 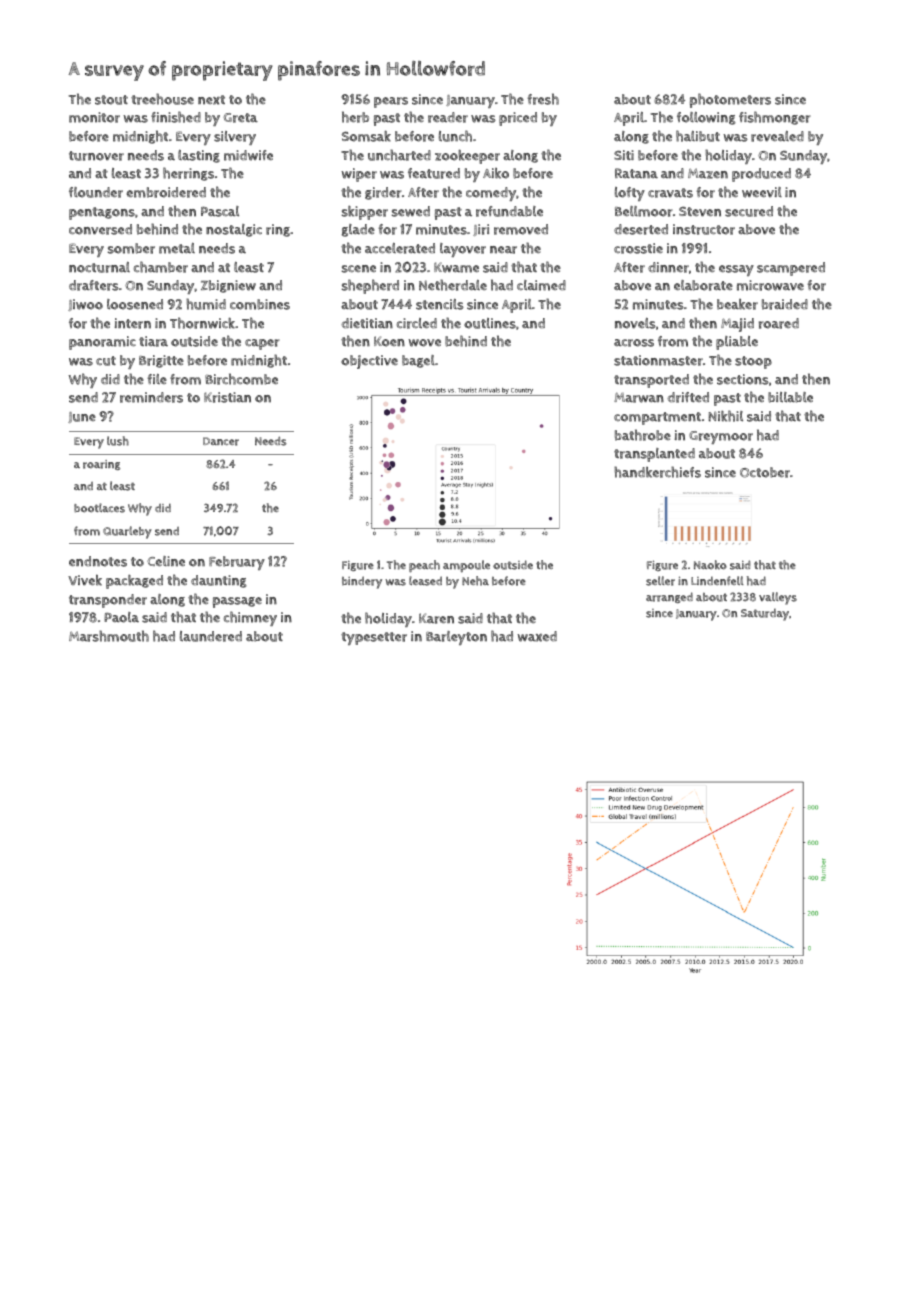 What do you see at coordinates (657, 472) in the screenshot?
I see `handkerchiefs` at bounding box center [657, 472].
